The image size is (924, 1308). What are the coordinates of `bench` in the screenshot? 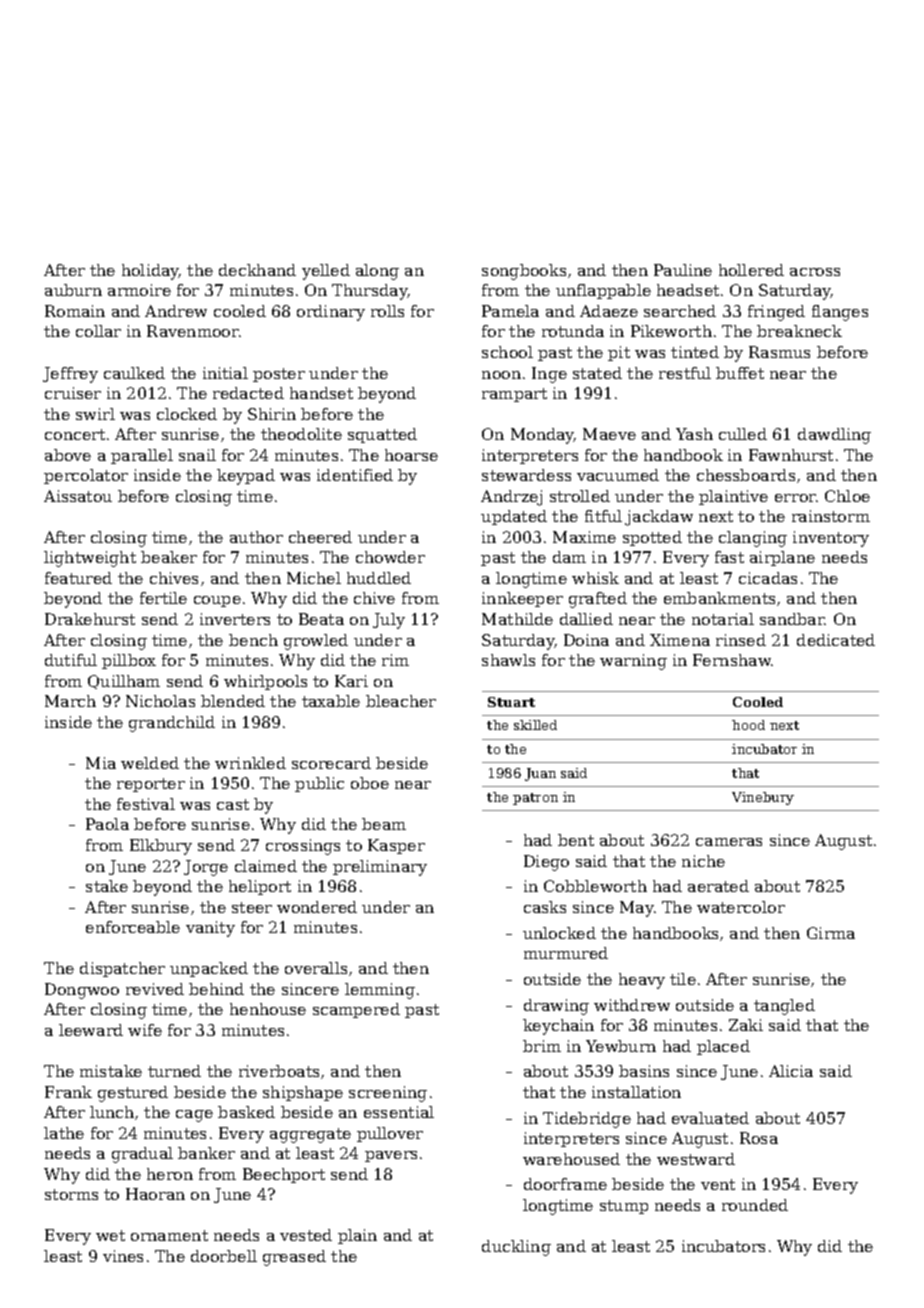 It's located at (253, 640).
